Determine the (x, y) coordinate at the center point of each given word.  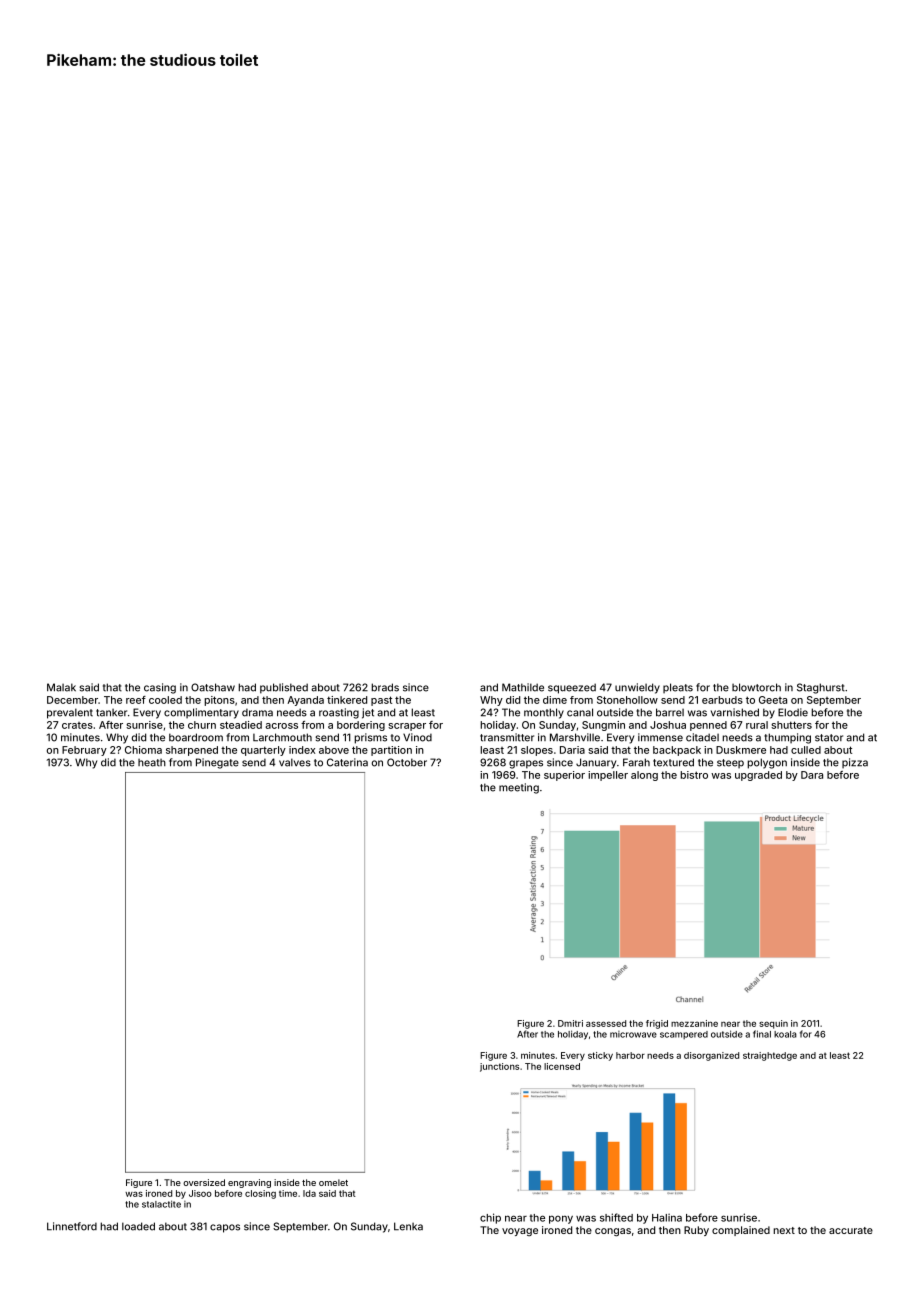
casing (160, 688)
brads (385, 687)
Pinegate (217, 763)
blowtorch (756, 687)
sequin (773, 1024)
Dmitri (570, 1023)
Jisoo (200, 1193)
